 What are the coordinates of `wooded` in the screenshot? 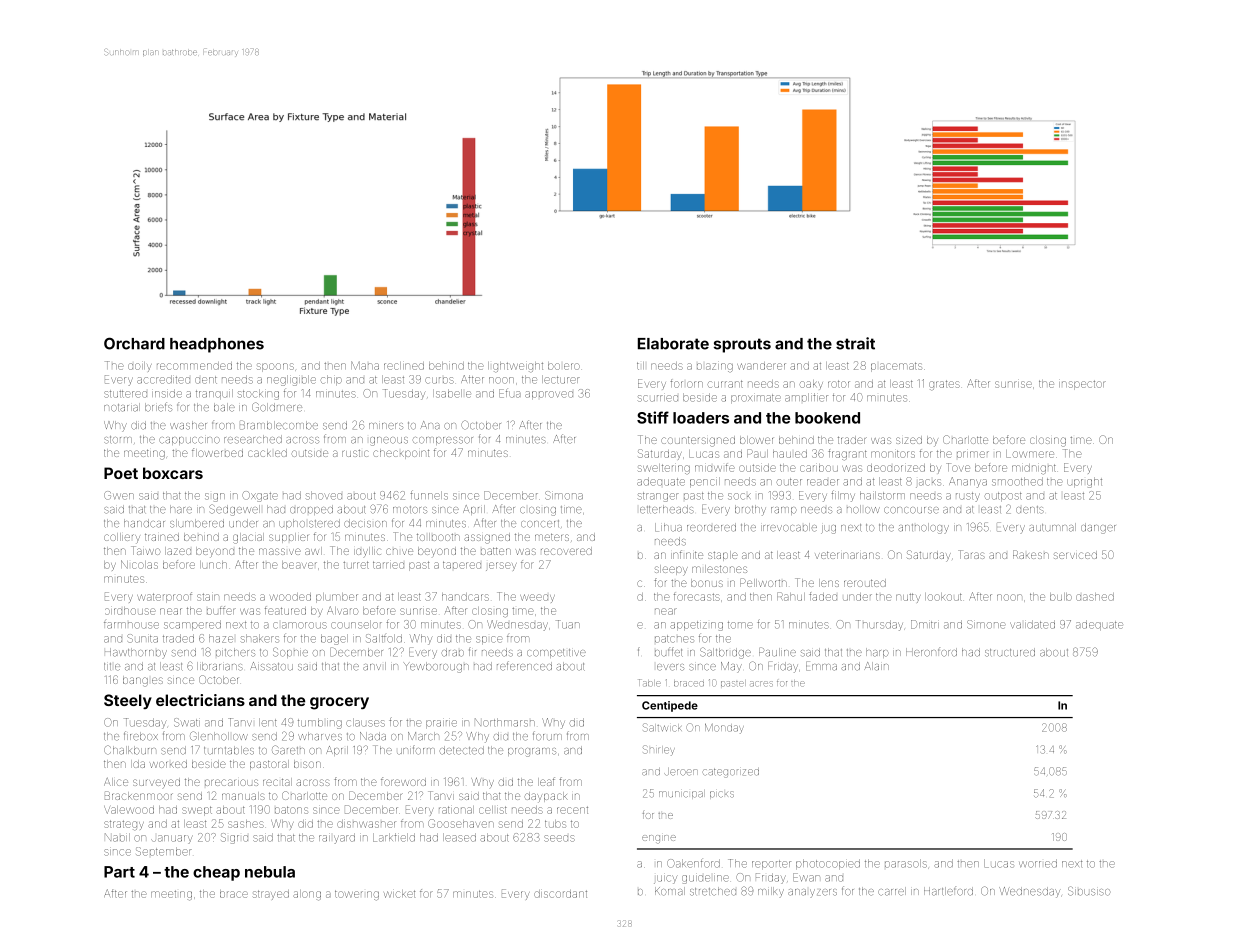 It's located at (290, 597).
